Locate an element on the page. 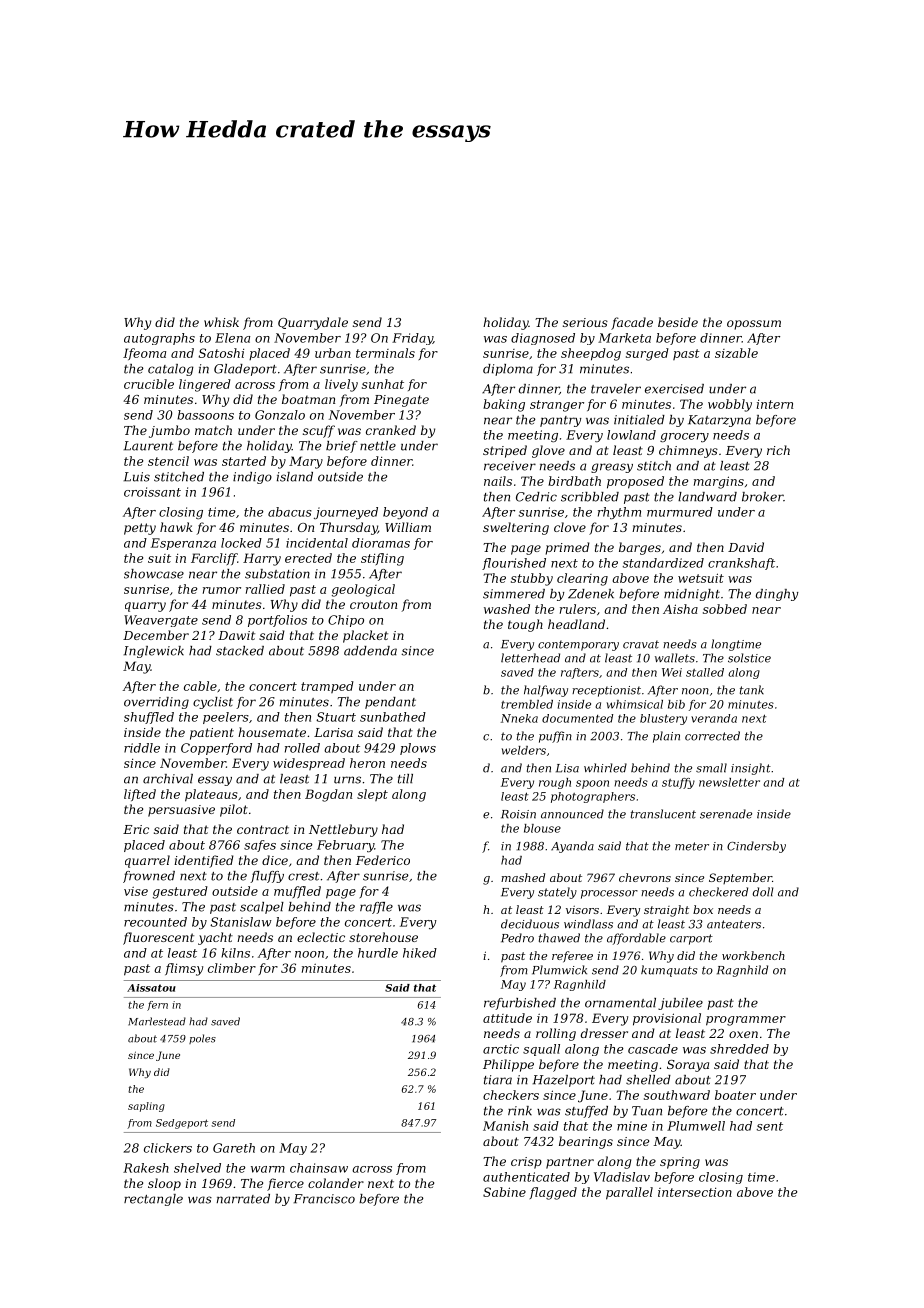  cyclist is located at coordinates (213, 703).
